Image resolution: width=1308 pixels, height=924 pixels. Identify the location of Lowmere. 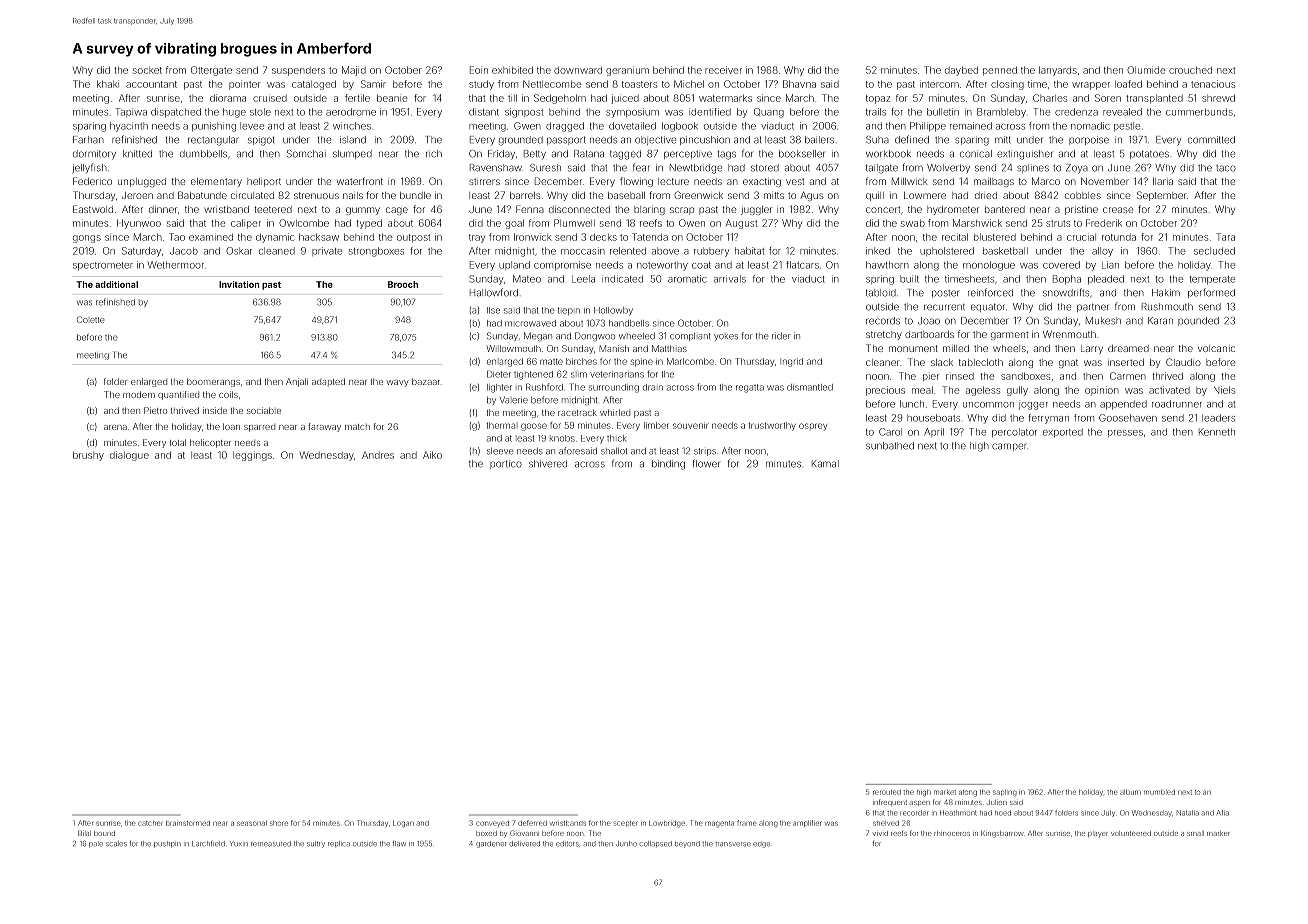
(925, 195).
